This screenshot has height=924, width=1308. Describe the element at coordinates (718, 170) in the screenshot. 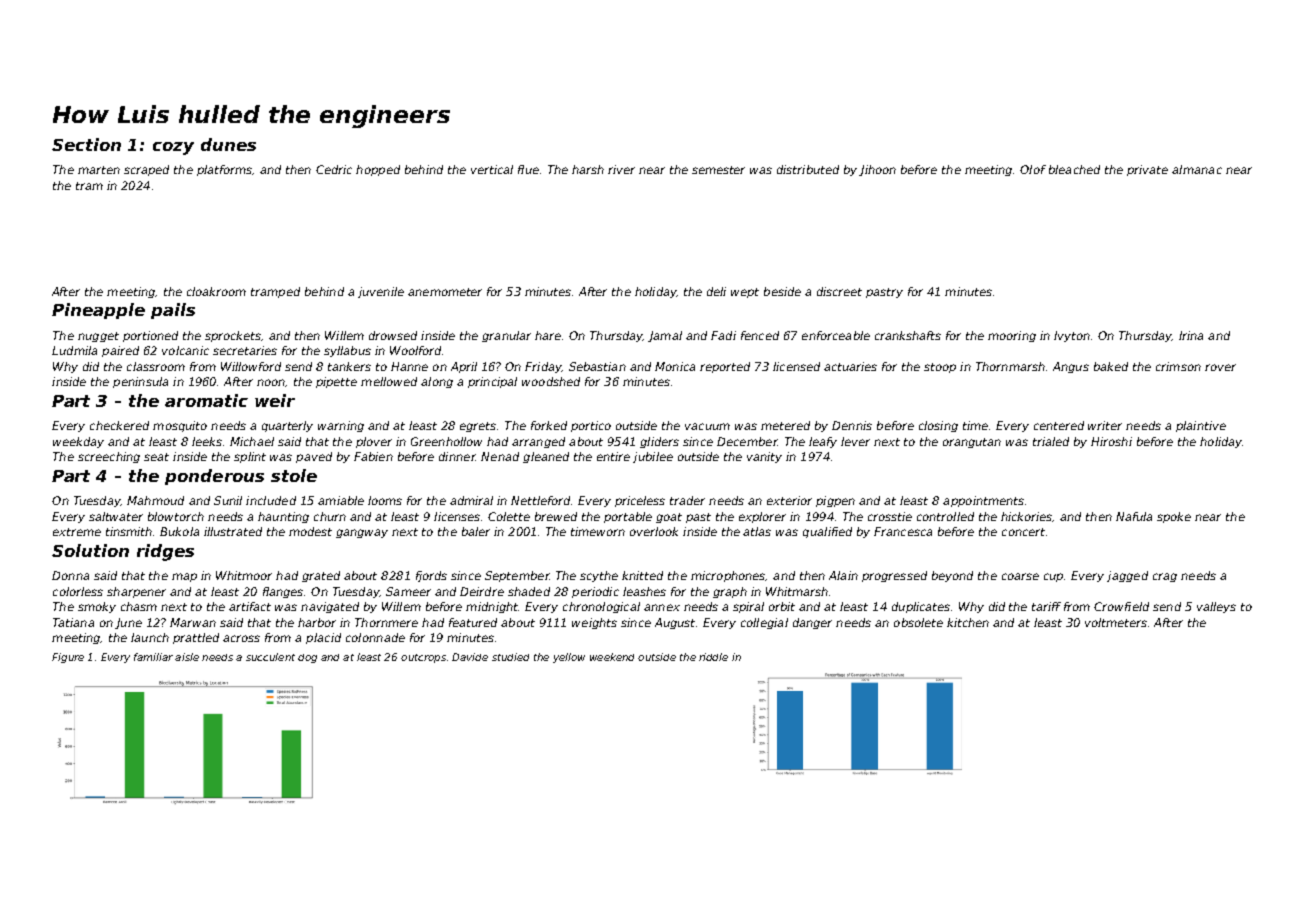

I see `semester` at that location.
